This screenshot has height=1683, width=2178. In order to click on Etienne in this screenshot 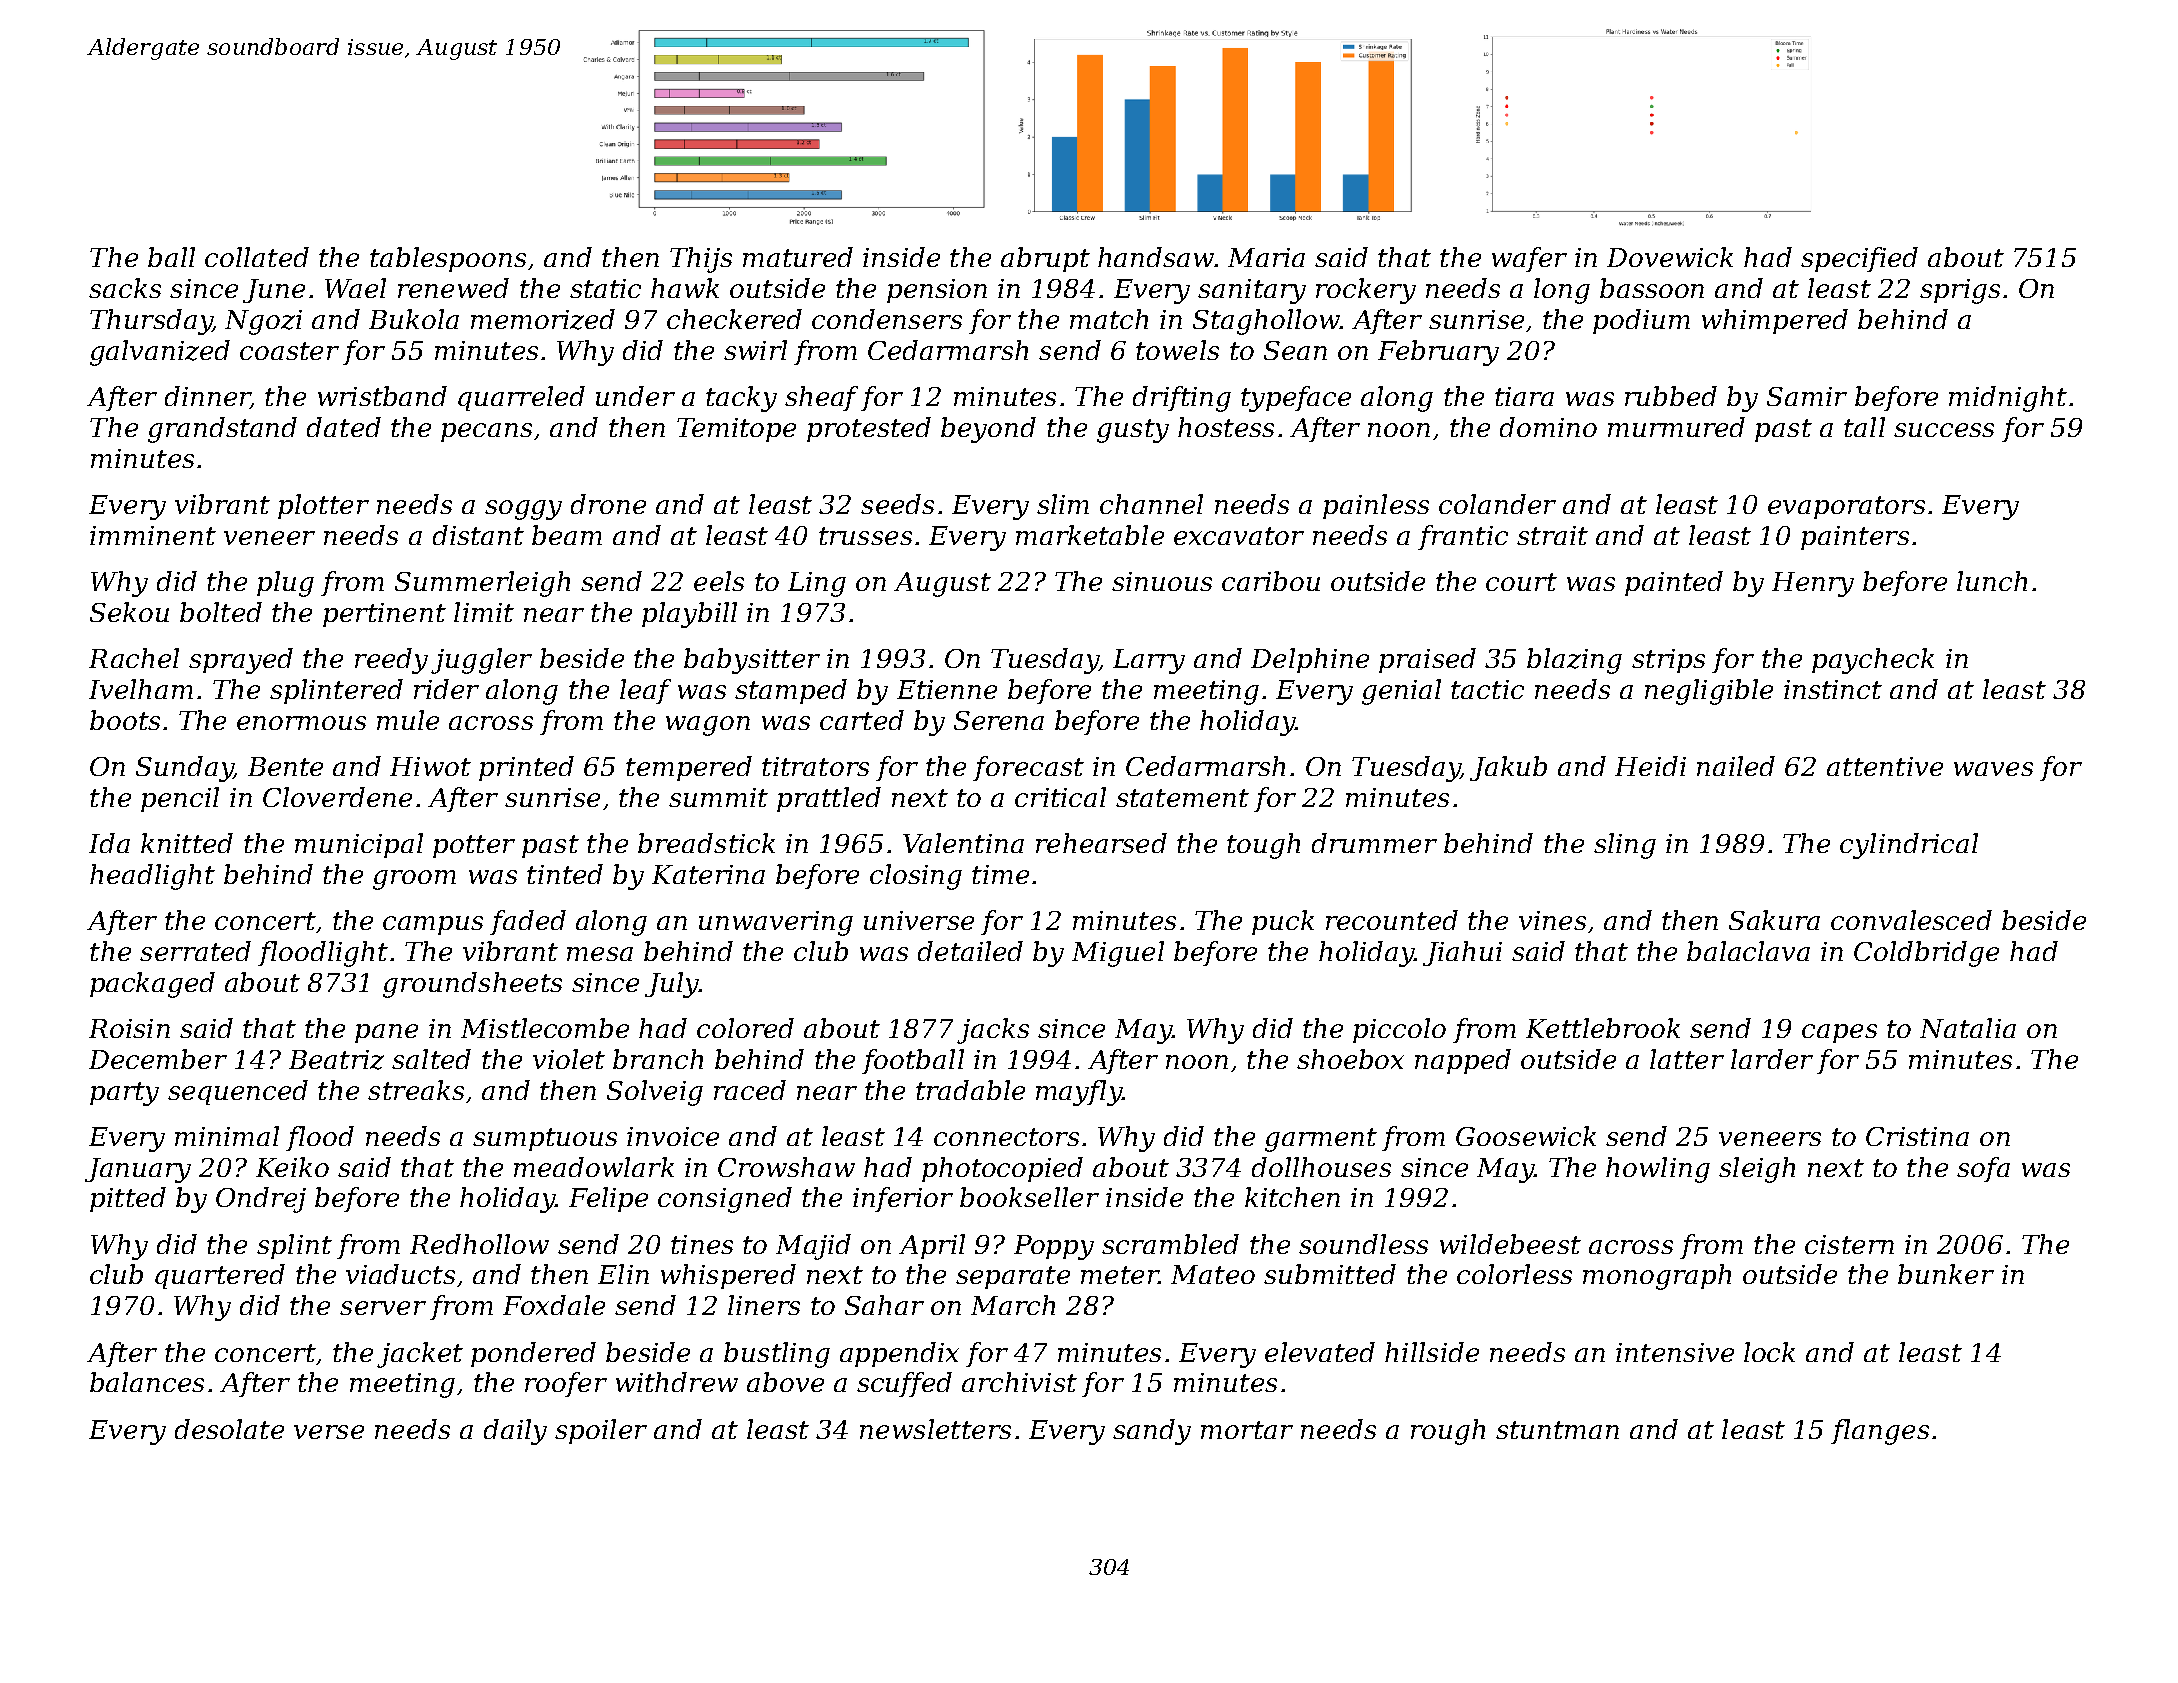, I will do `click(947, 689)`.
